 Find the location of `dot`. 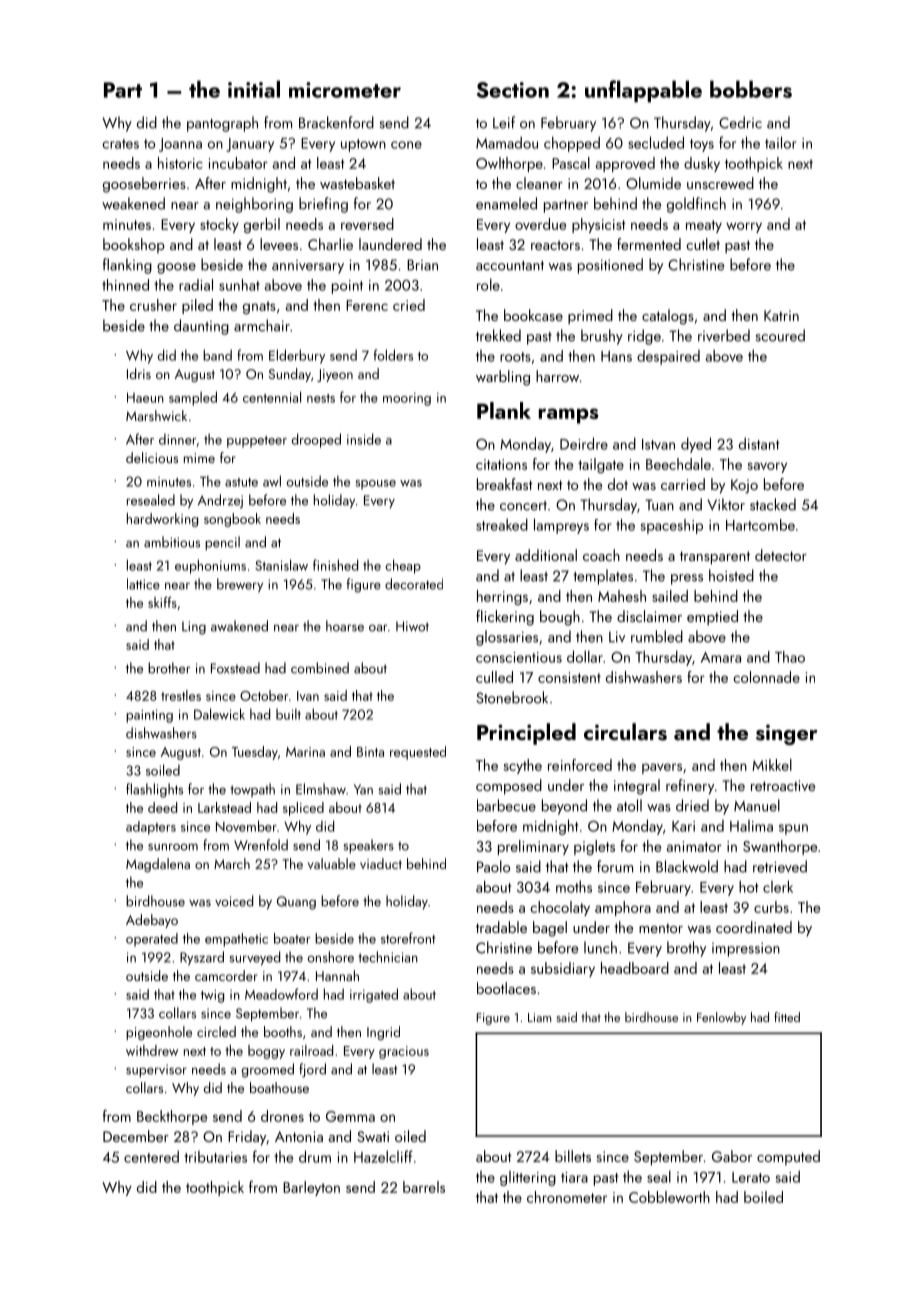

dot is located at coordinates (618, 484).
